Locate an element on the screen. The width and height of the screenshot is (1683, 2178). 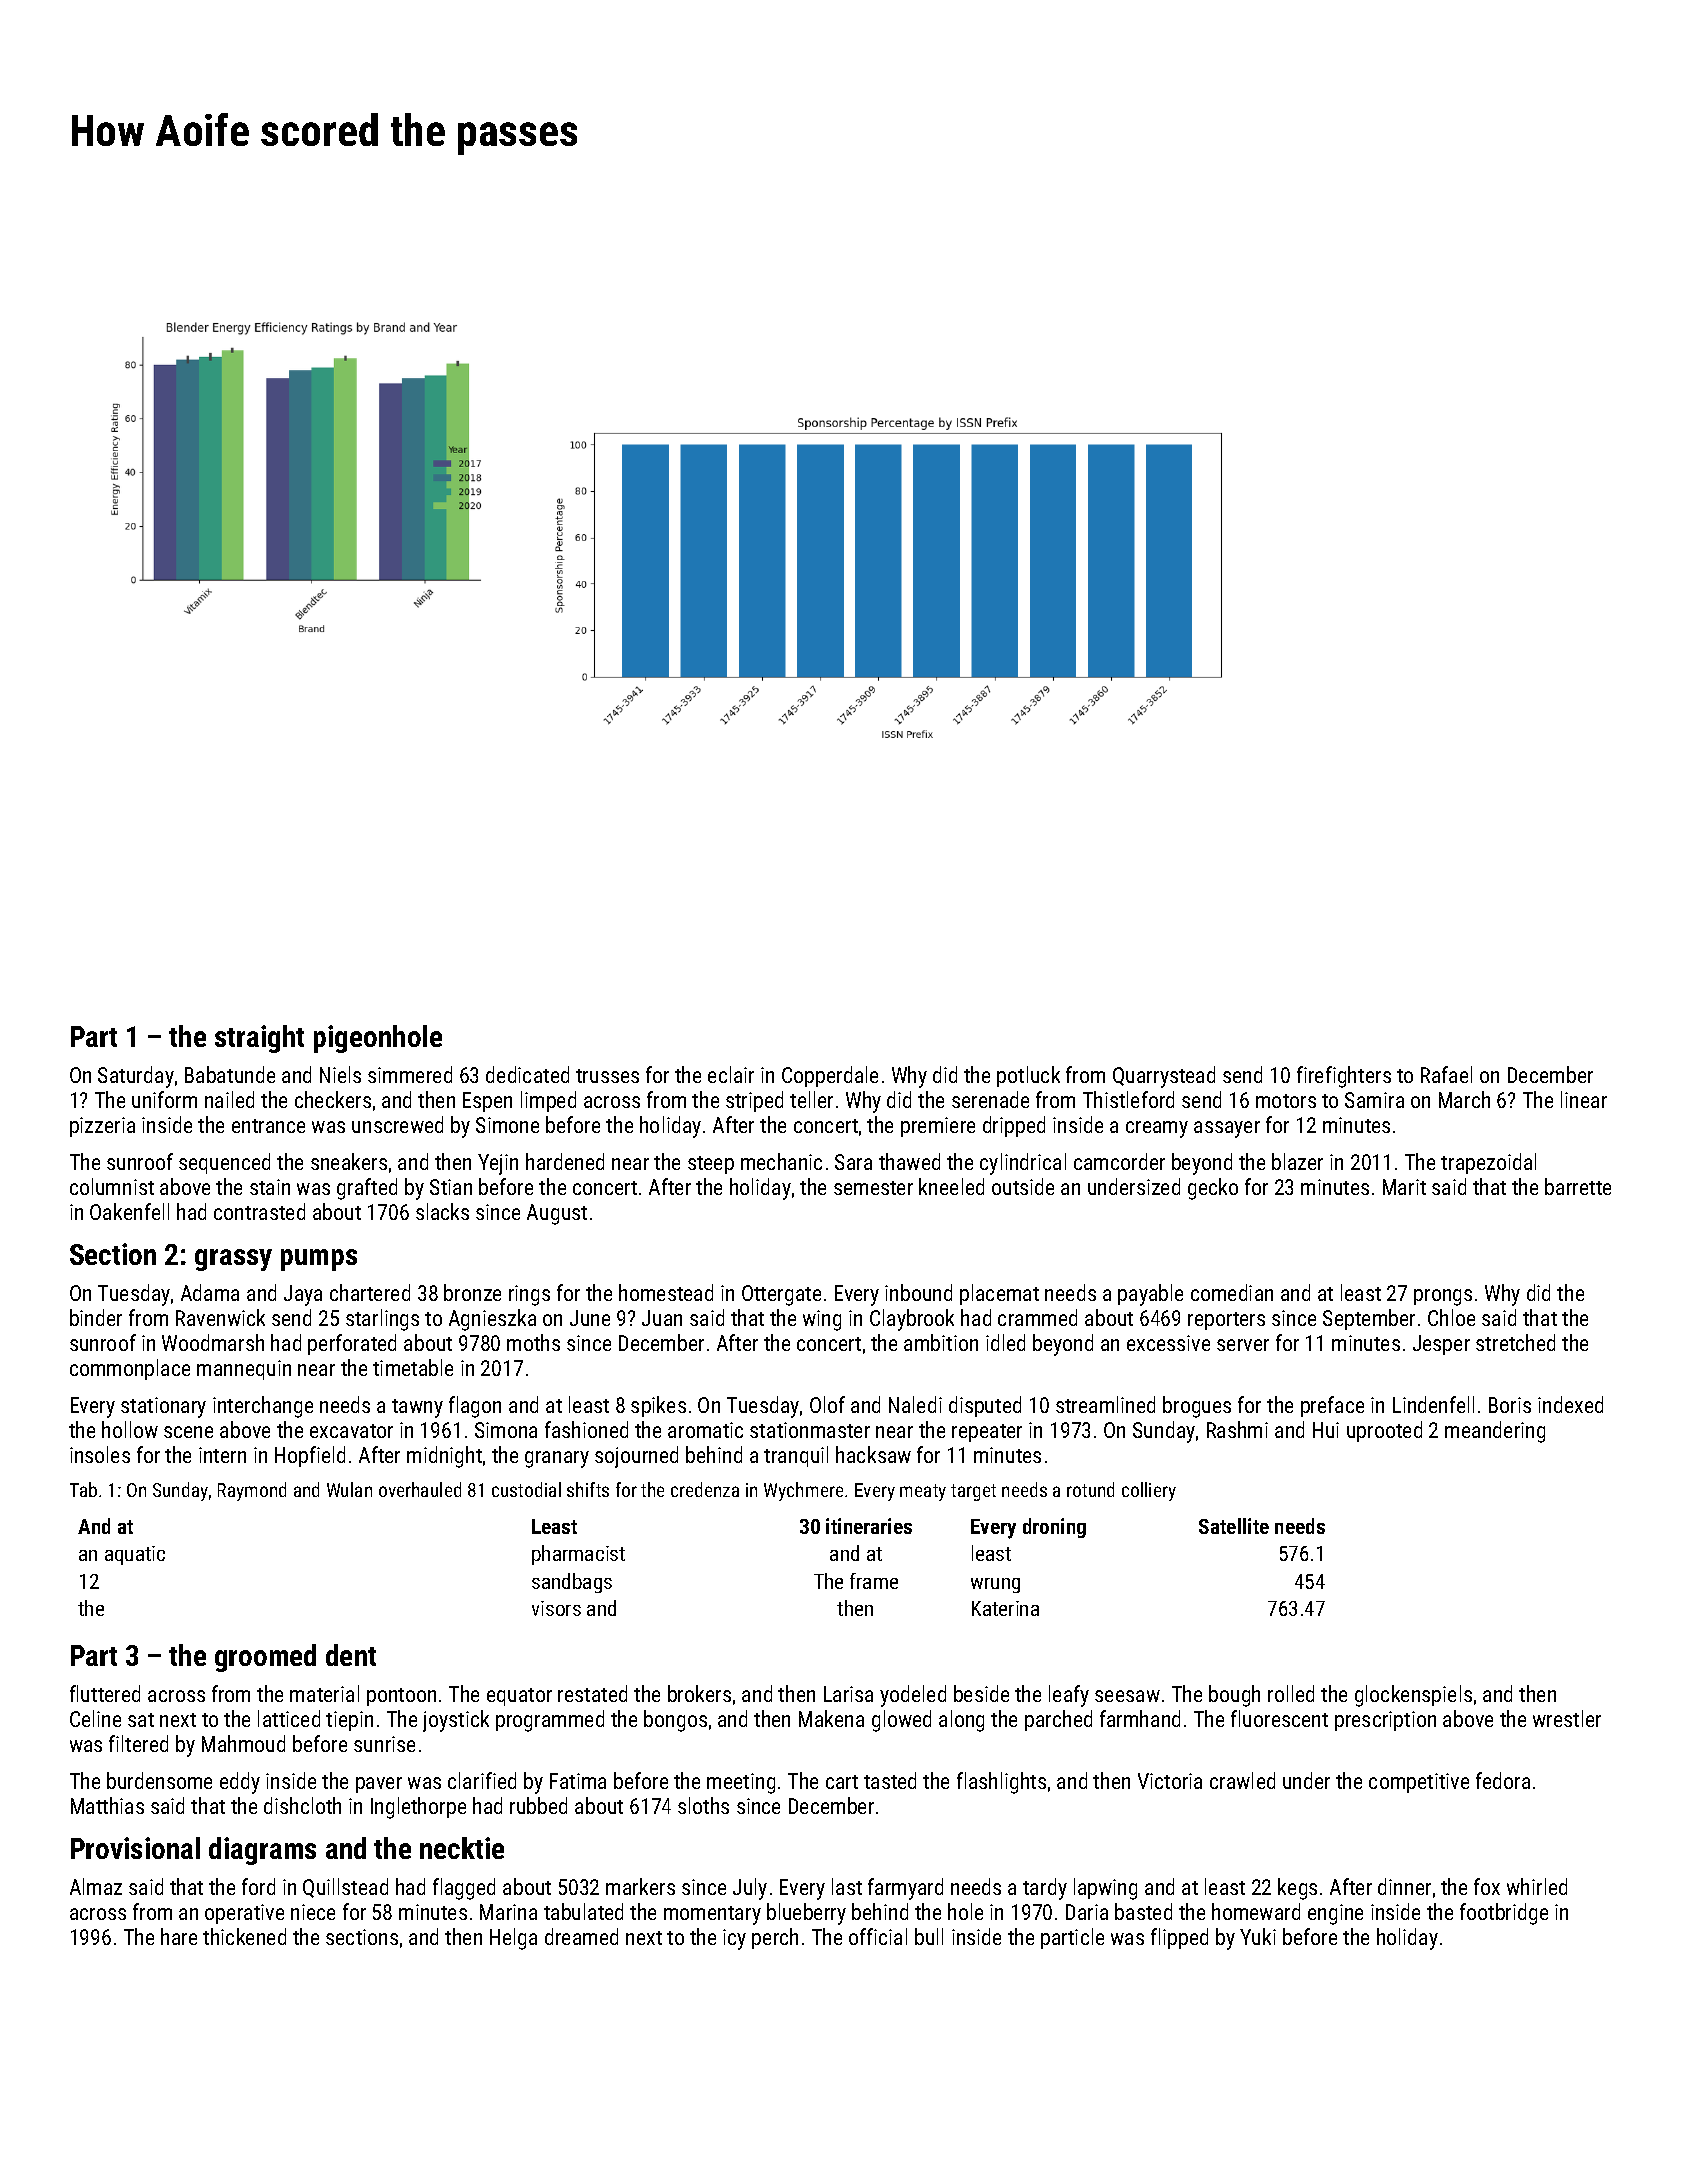
Samira is located at coordinates (1374, 1100).
